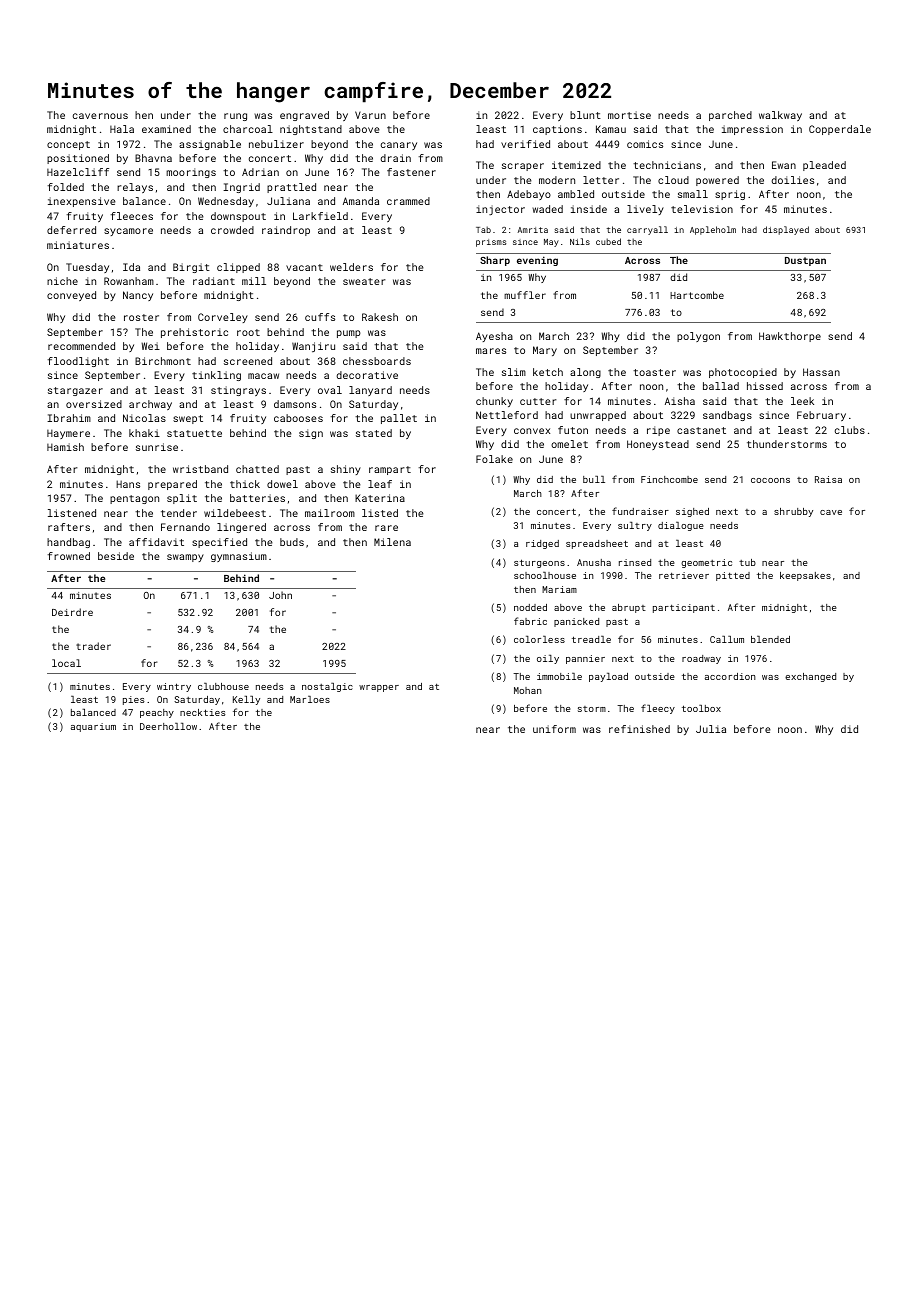 Image resolution: width=924 pixels, height=1308 pixels. Describe the element at coordinates (188, 419) in the image. I see `swept` at that location.
